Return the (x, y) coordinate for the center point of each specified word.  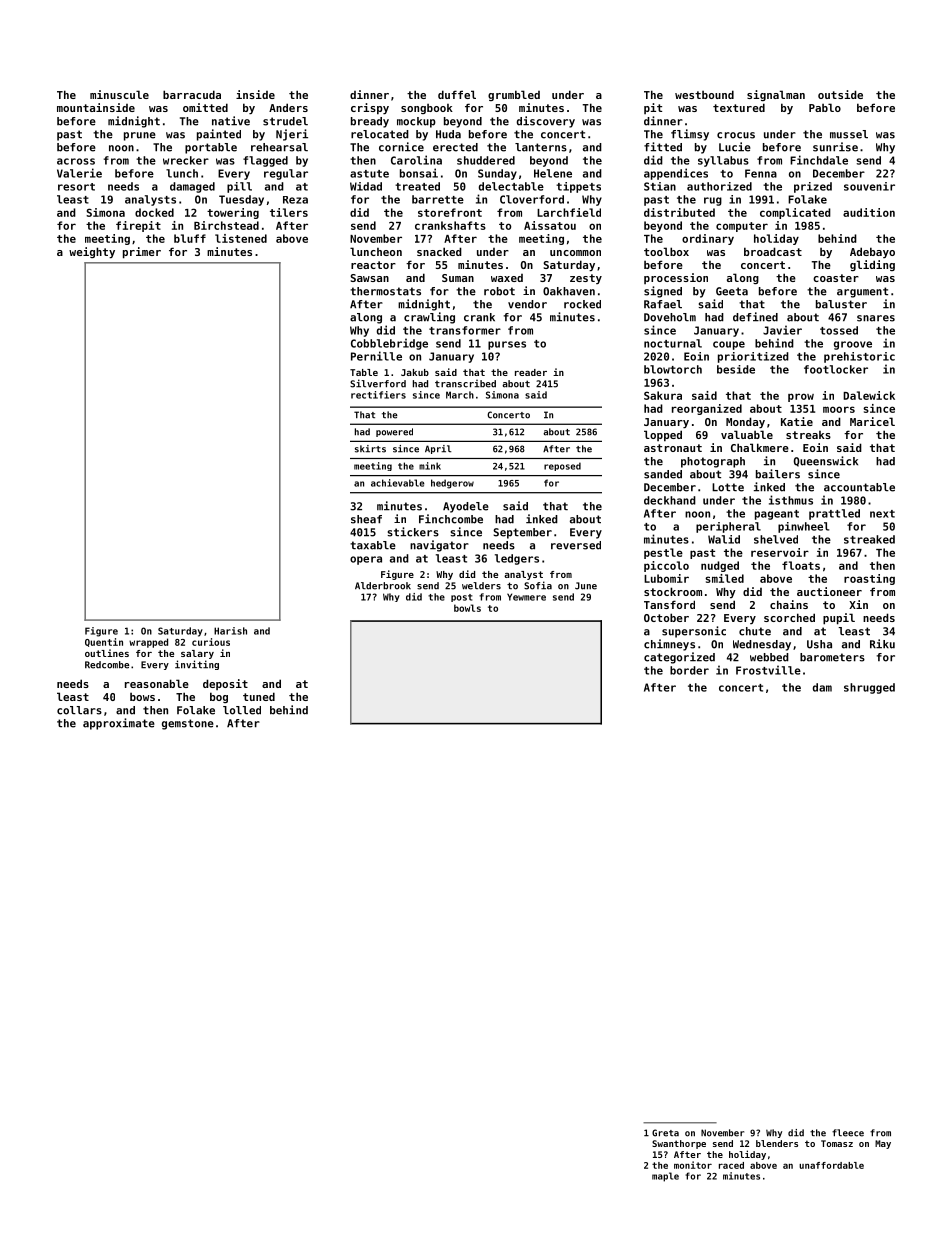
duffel (457, 94)
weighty (92, 252)
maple (665, 1177)
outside (840, 94)
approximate (119, 724)
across (76, 161)
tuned (259, 696)
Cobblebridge (389, 344)
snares (876, 318)
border (689, 670)
